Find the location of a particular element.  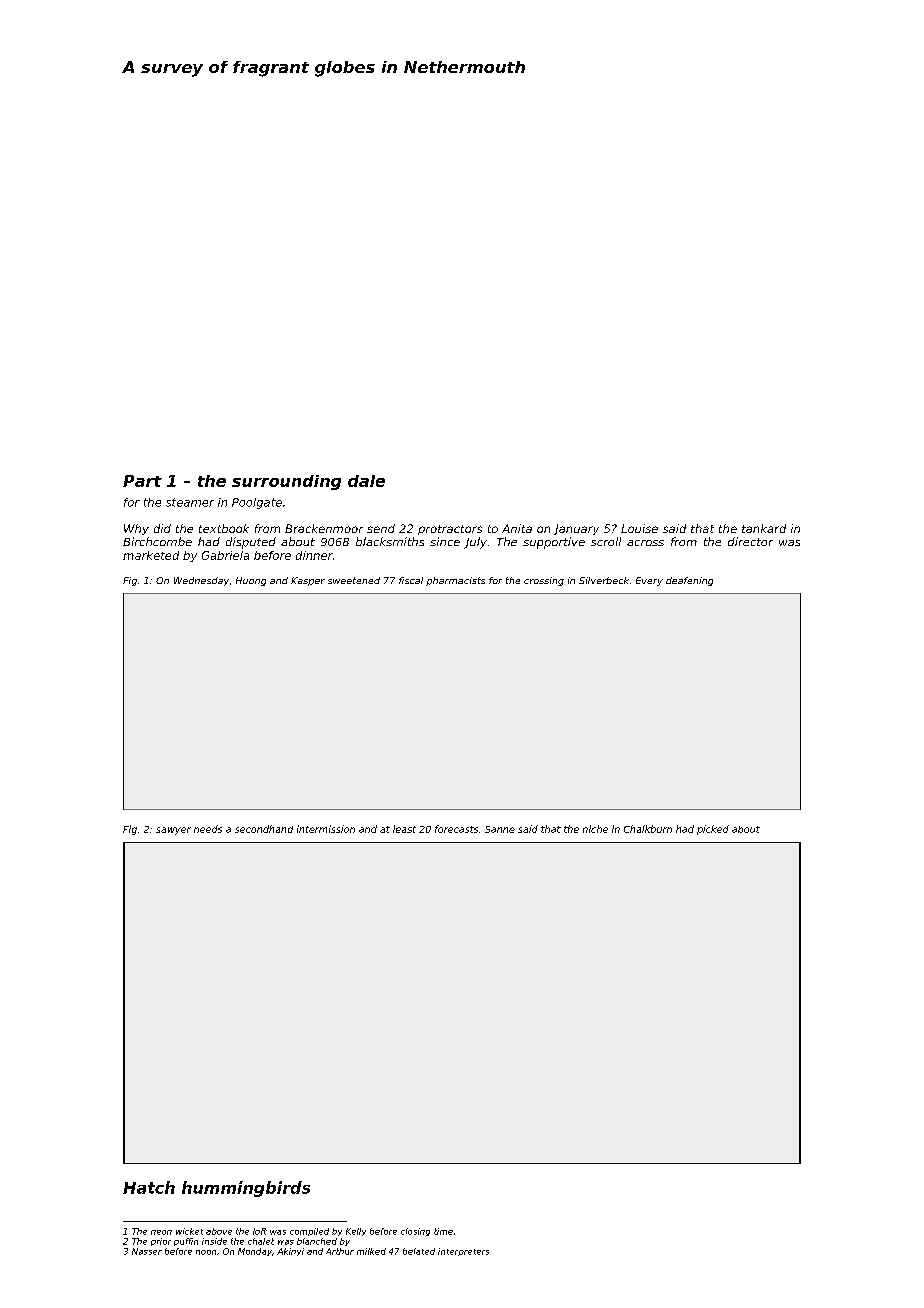

surrounding is located at coordinates (286, 482).
